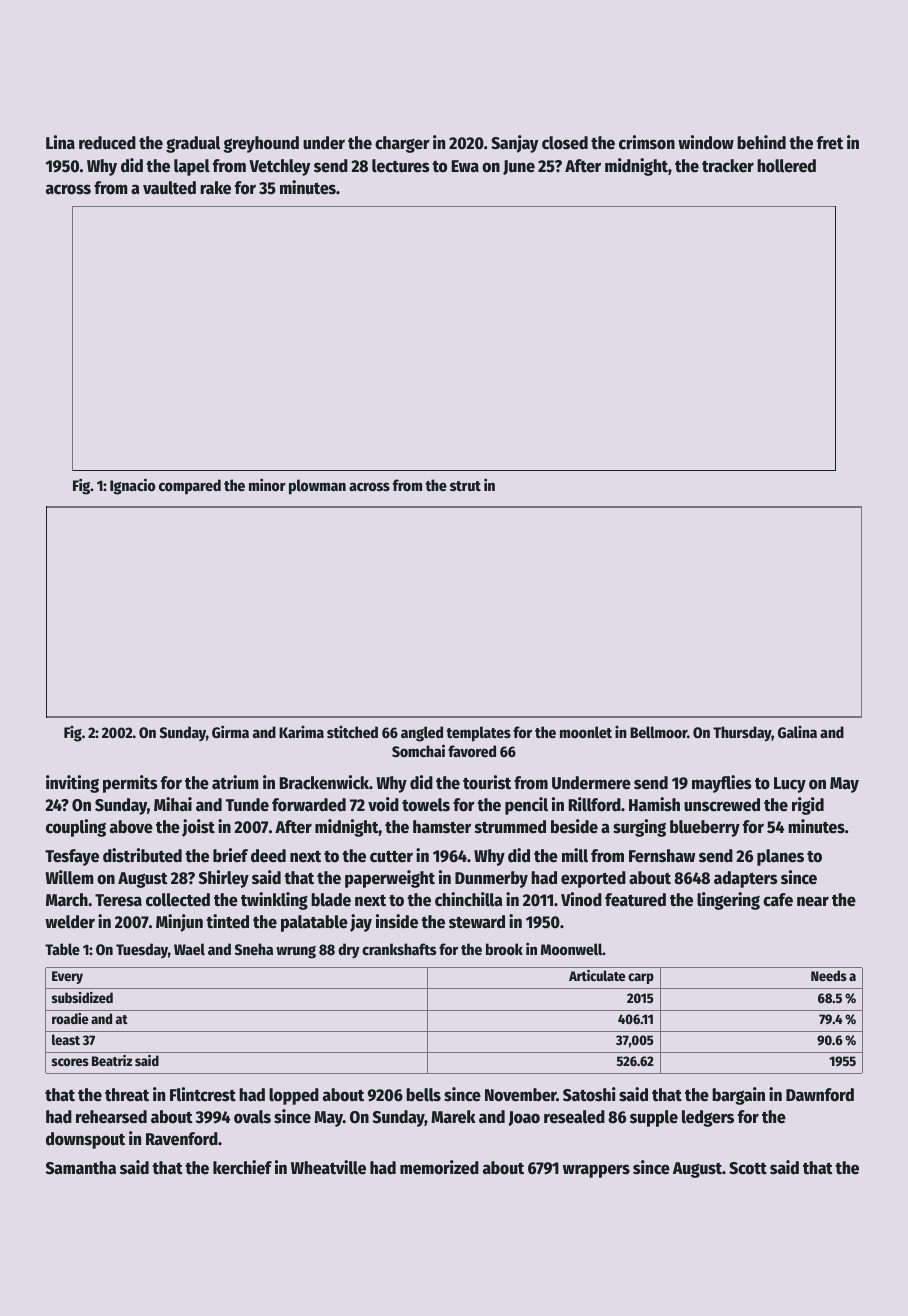 The image size is (908, 1316). What do you see at coordinates (504, 949) in the page?
I see `brook` at bounding box center [504, 949].
